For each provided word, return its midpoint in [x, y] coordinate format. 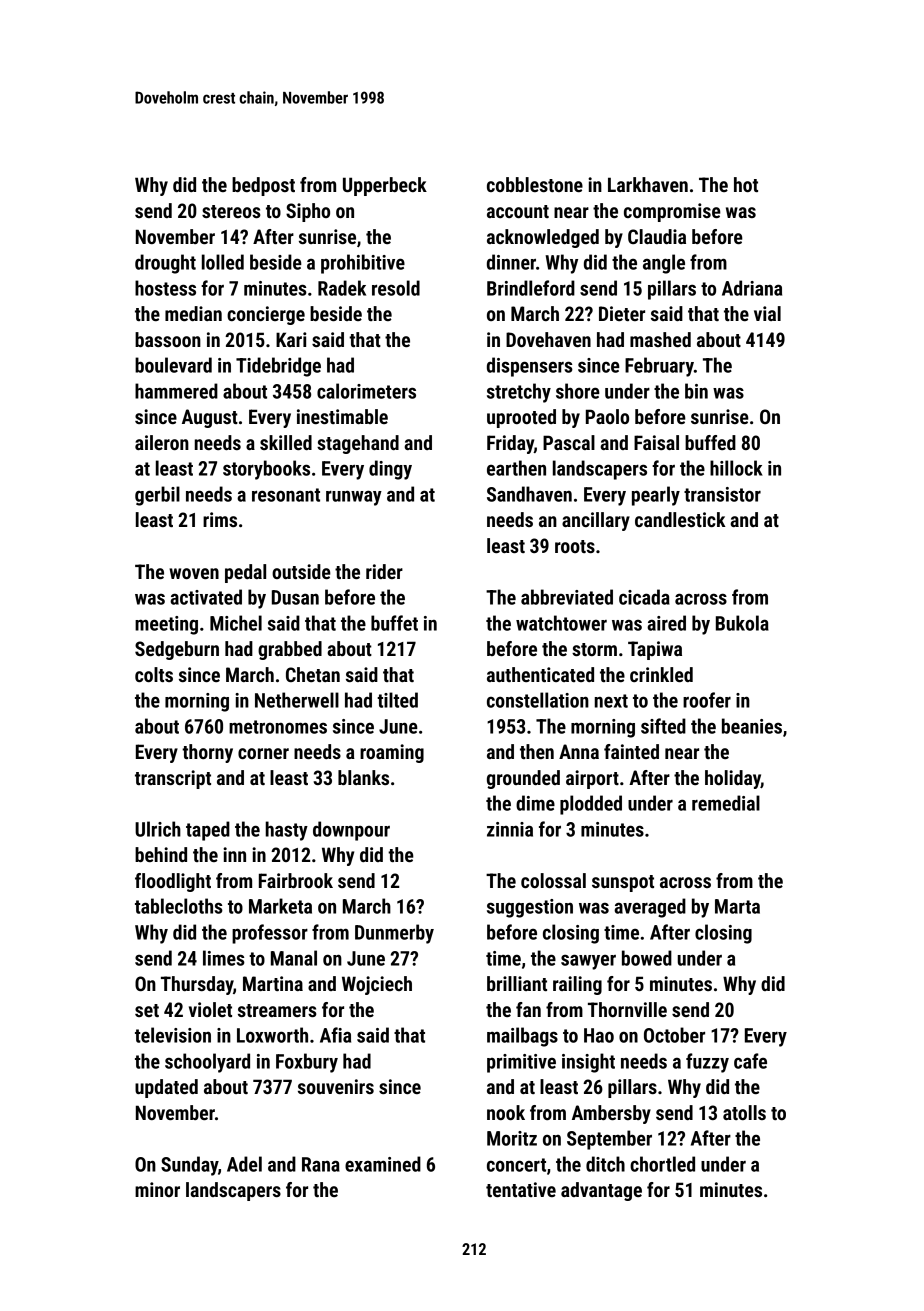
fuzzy [707, 1063]
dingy [390, 470]
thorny [207, 753]
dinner [511, 262]
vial [767, 313]
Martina [273, 983]
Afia [335, 1035]
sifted [663, 726]
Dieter [622, 313]
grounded [523, 779]
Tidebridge [278, 367]
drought [165, 264]
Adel [244, 1164]
